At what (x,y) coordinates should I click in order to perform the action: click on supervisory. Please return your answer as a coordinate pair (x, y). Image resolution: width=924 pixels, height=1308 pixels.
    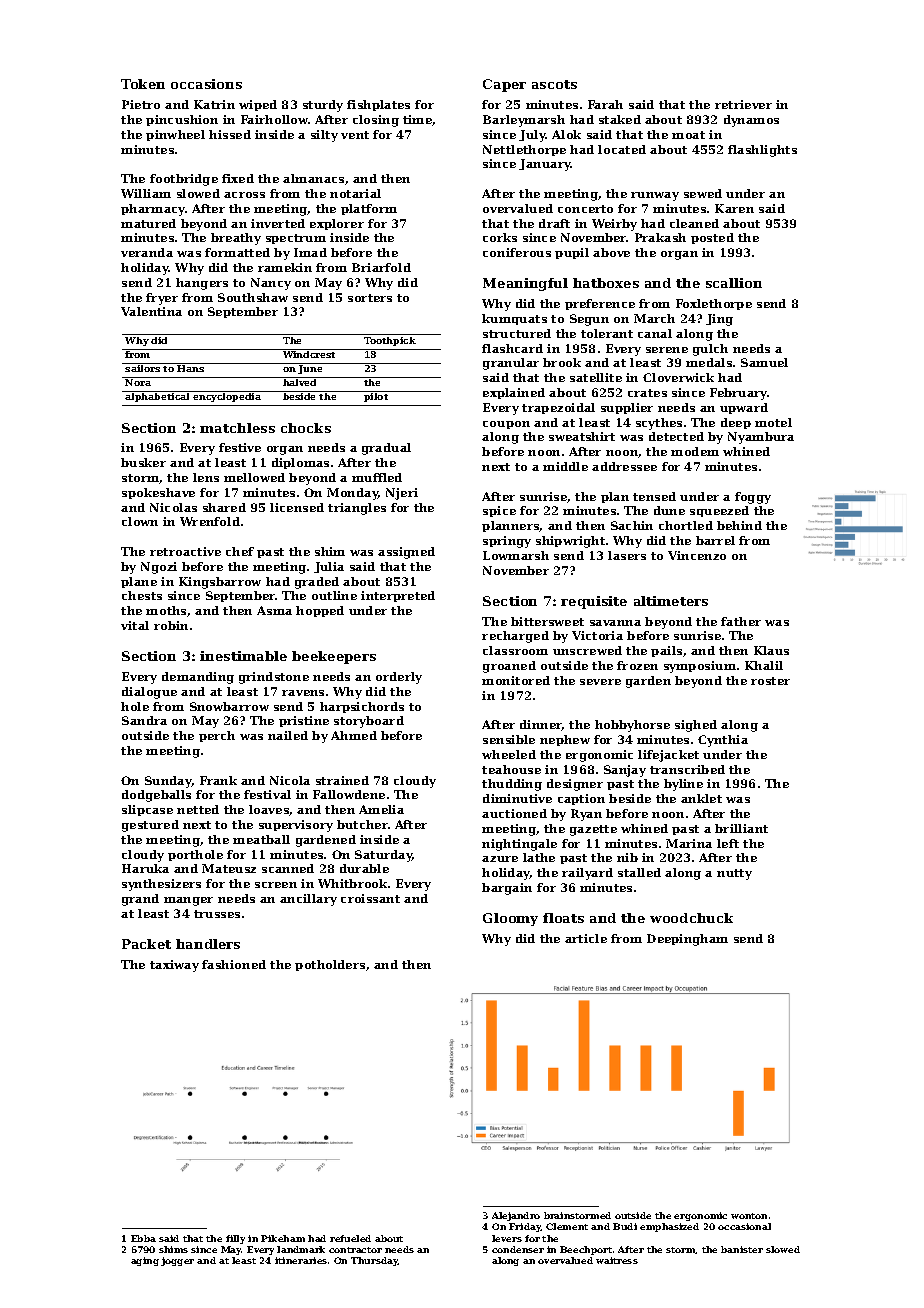
    Looking at the image, I should click on (296, 826).
